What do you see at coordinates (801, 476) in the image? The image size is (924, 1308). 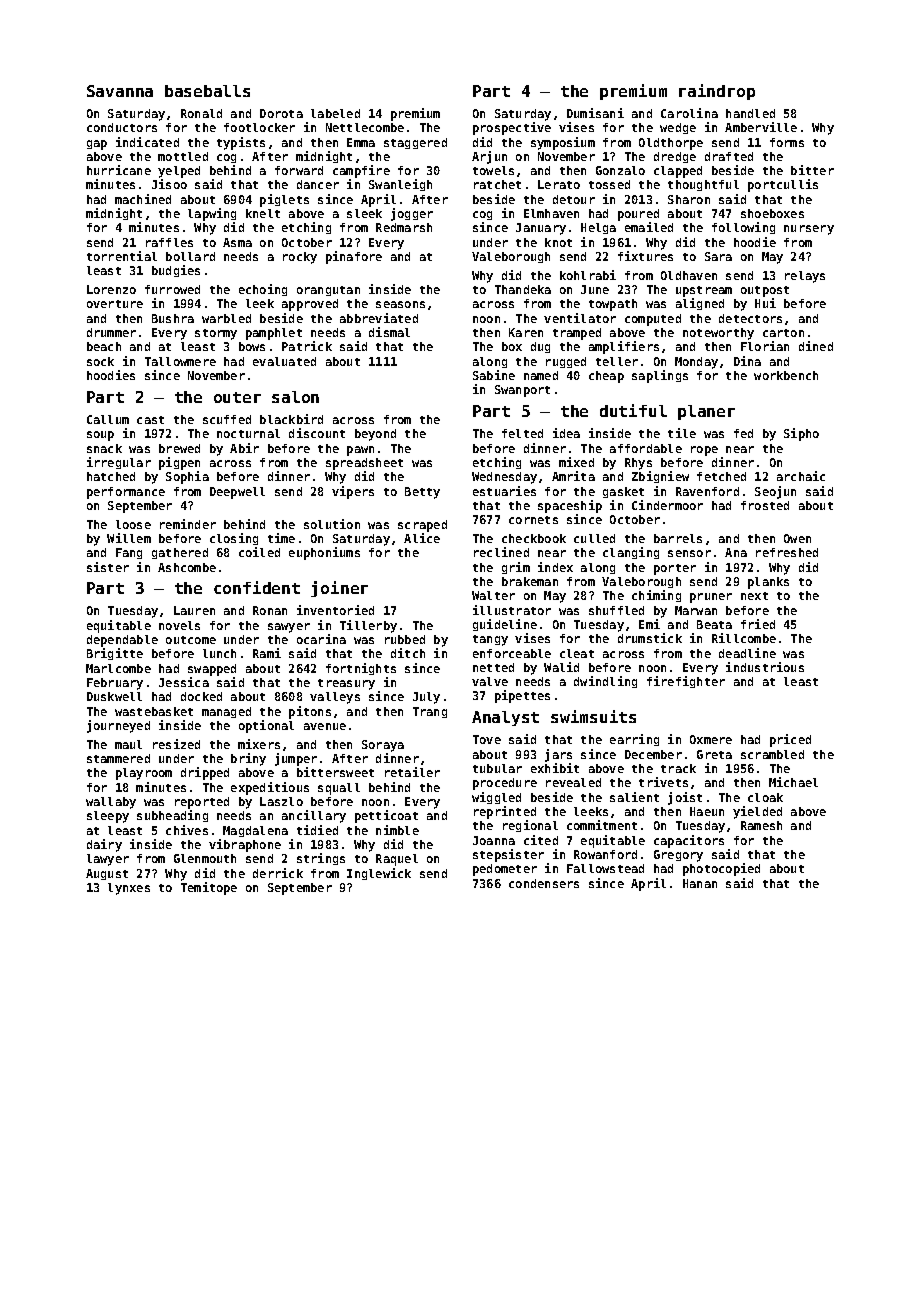 I see `archaic` at bounding box center [801, 476].
